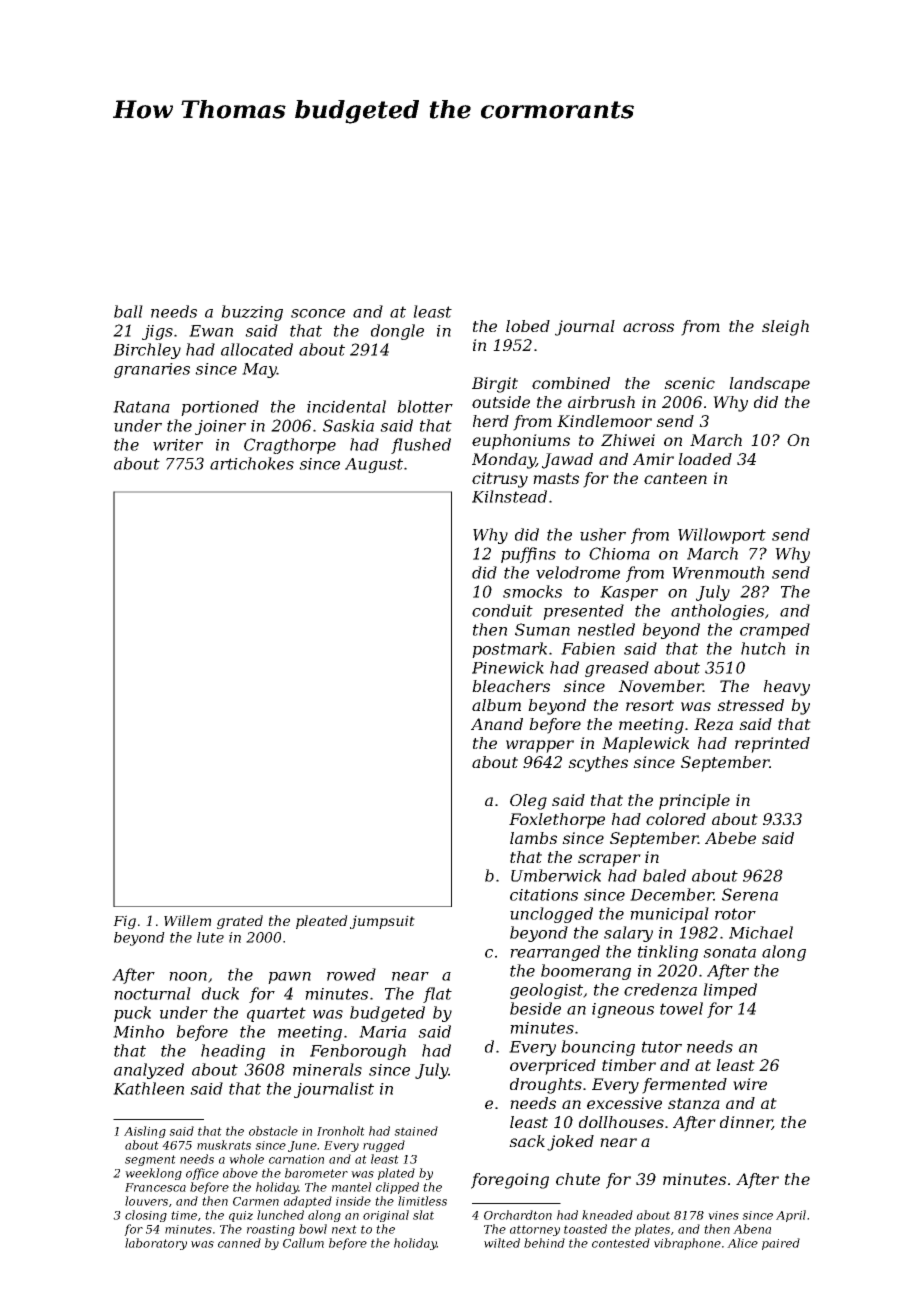 The height and width of the screenshot is (1308, 924). I want to click on incidental, so click(346, 406).
